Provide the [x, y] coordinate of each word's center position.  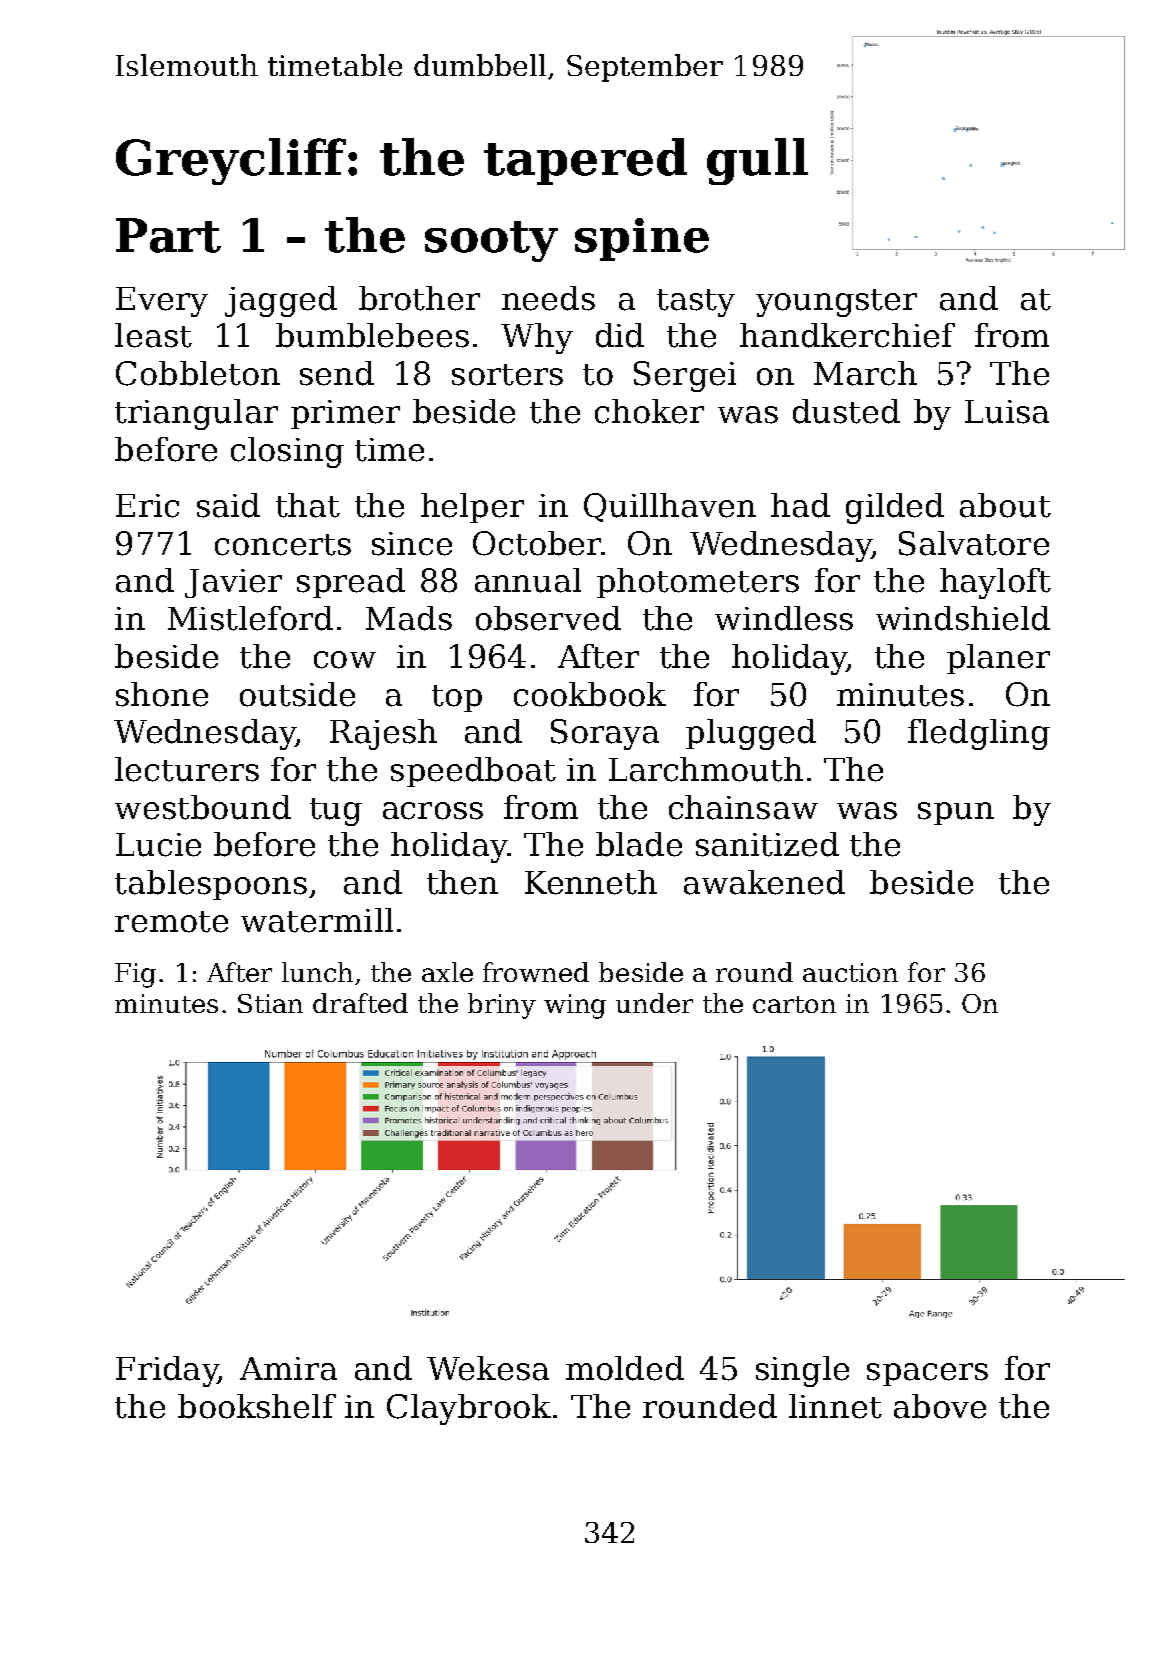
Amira [288, 1369]
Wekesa [488, 1368]
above [940, 1406]
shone [162, 694]
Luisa [1007, 412]
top [457, 698]
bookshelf [257, 1406]
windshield [963, 618]
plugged [751, 734]
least [153, 335]
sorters [507, 375]
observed [548, 618]
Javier [233, 583]
